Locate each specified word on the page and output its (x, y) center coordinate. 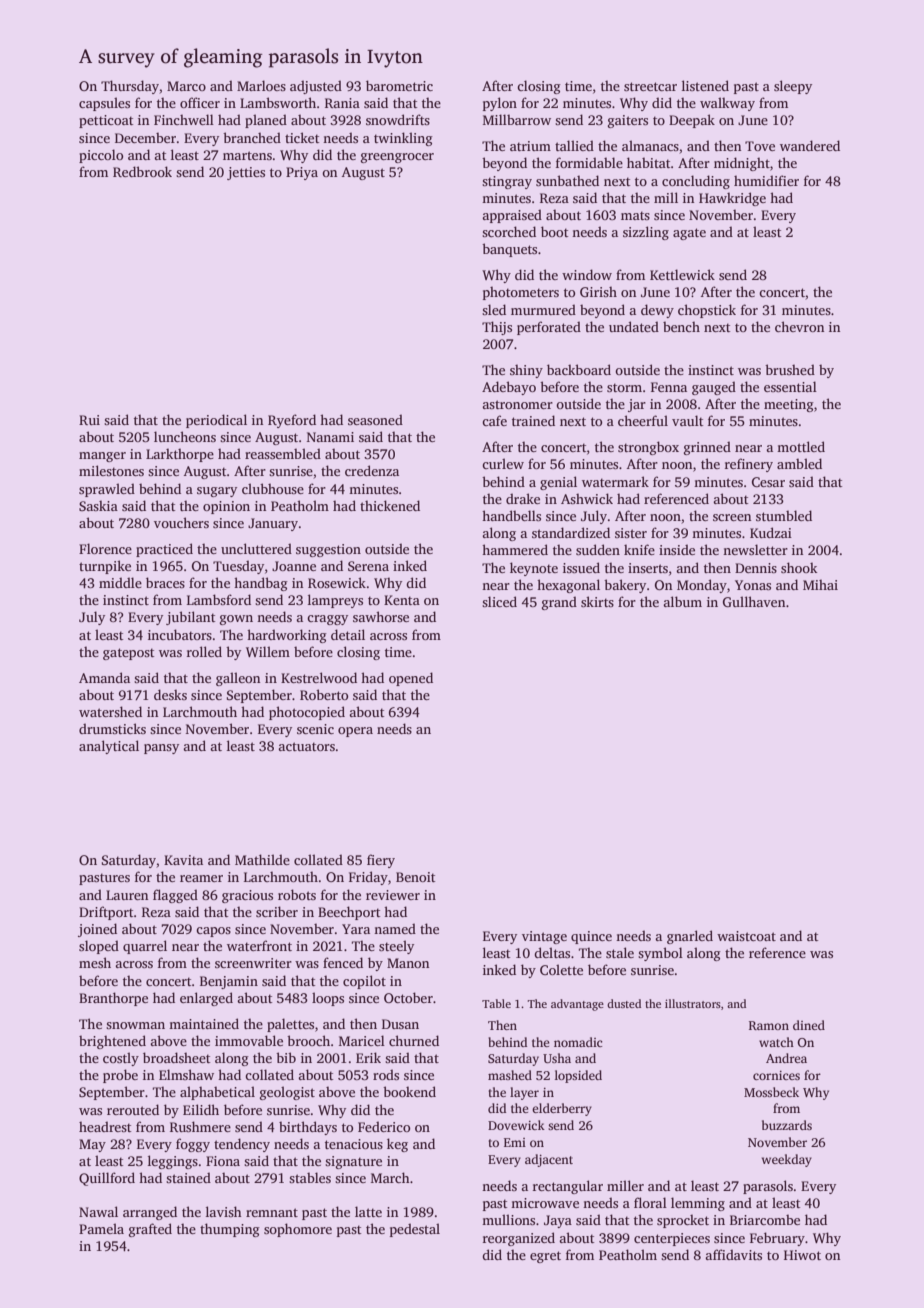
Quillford (107, 1179)
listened (705, 85)
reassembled (283, 453)
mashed (510, 1075)
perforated (549, 328)
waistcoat (746, 936)
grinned (707, 448)
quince (591, 937)
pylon (500, 104)
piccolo (101, 156)
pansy (161, 749)
